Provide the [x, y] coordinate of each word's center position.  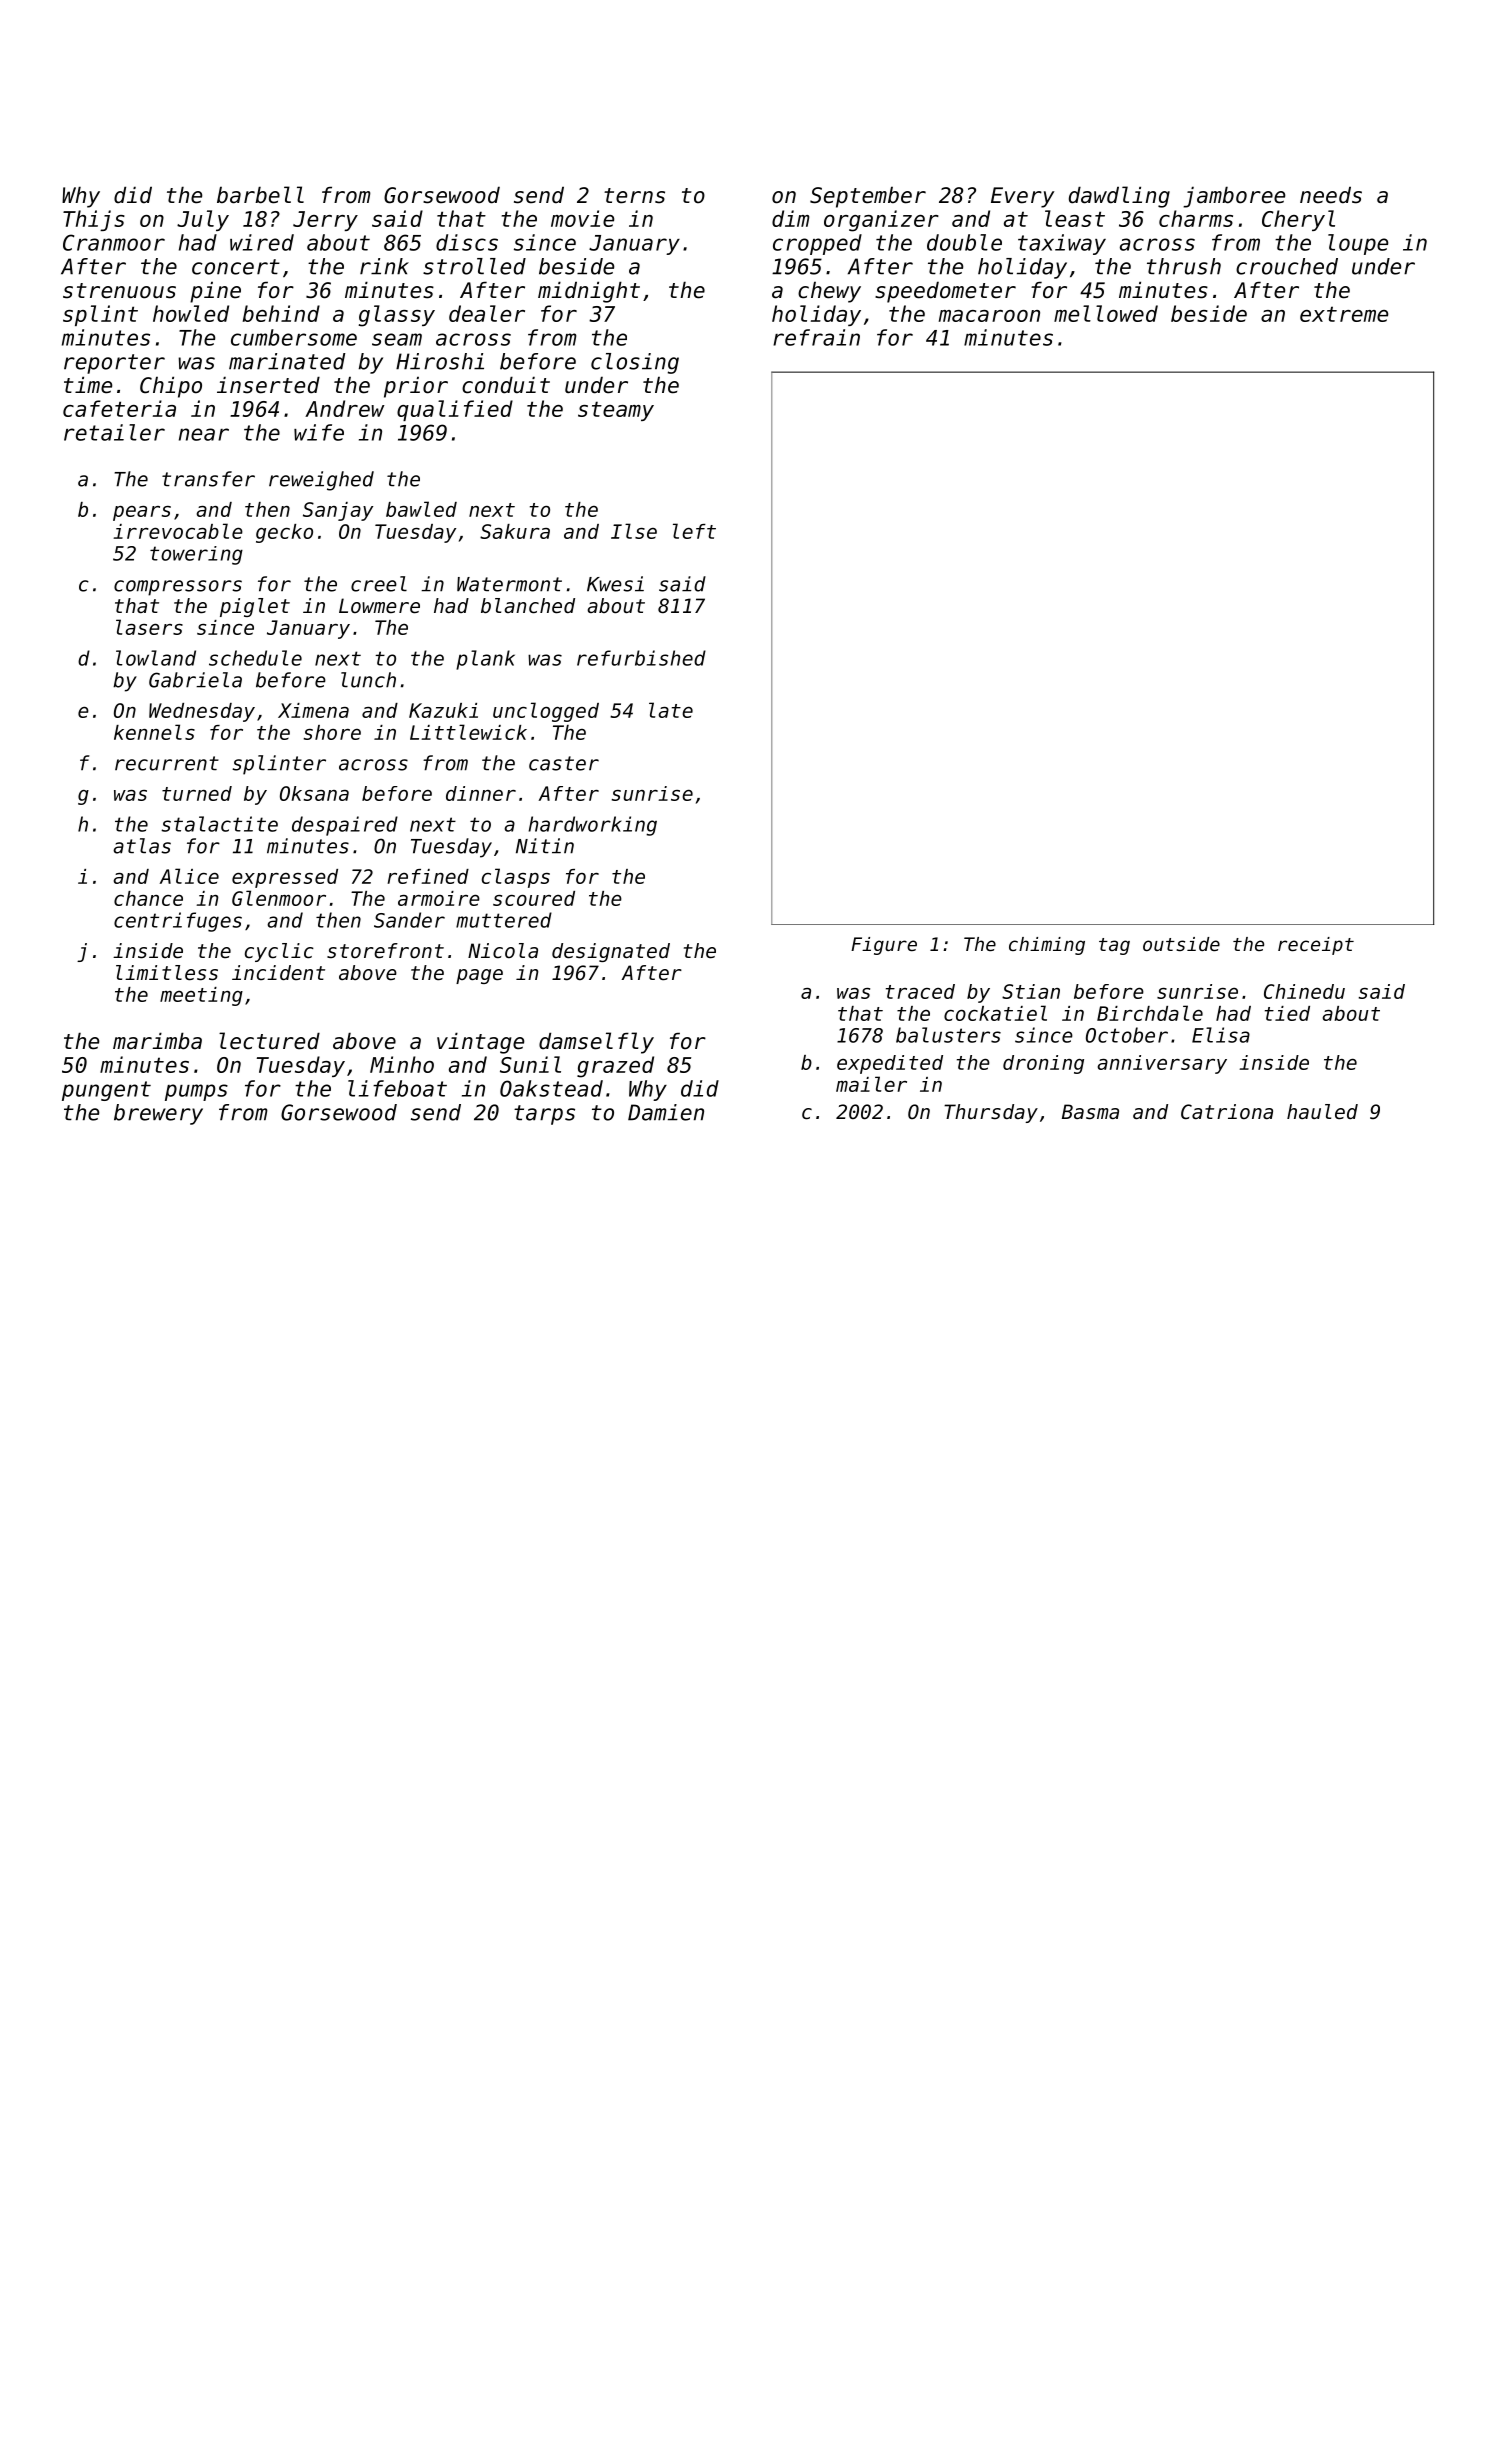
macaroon [989, 316]
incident [278, 972]
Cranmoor [114, 242]
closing [635, 363]
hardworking [593, 826]
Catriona [1227, 1112]
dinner [481, 793]
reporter [114, 364]
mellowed [1106, 313]
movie [582, 218]
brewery [158, 1114]
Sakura [515, 531]
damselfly [596, 1043]
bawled [421, 509]
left [694, 531]
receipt [1316, 946]
